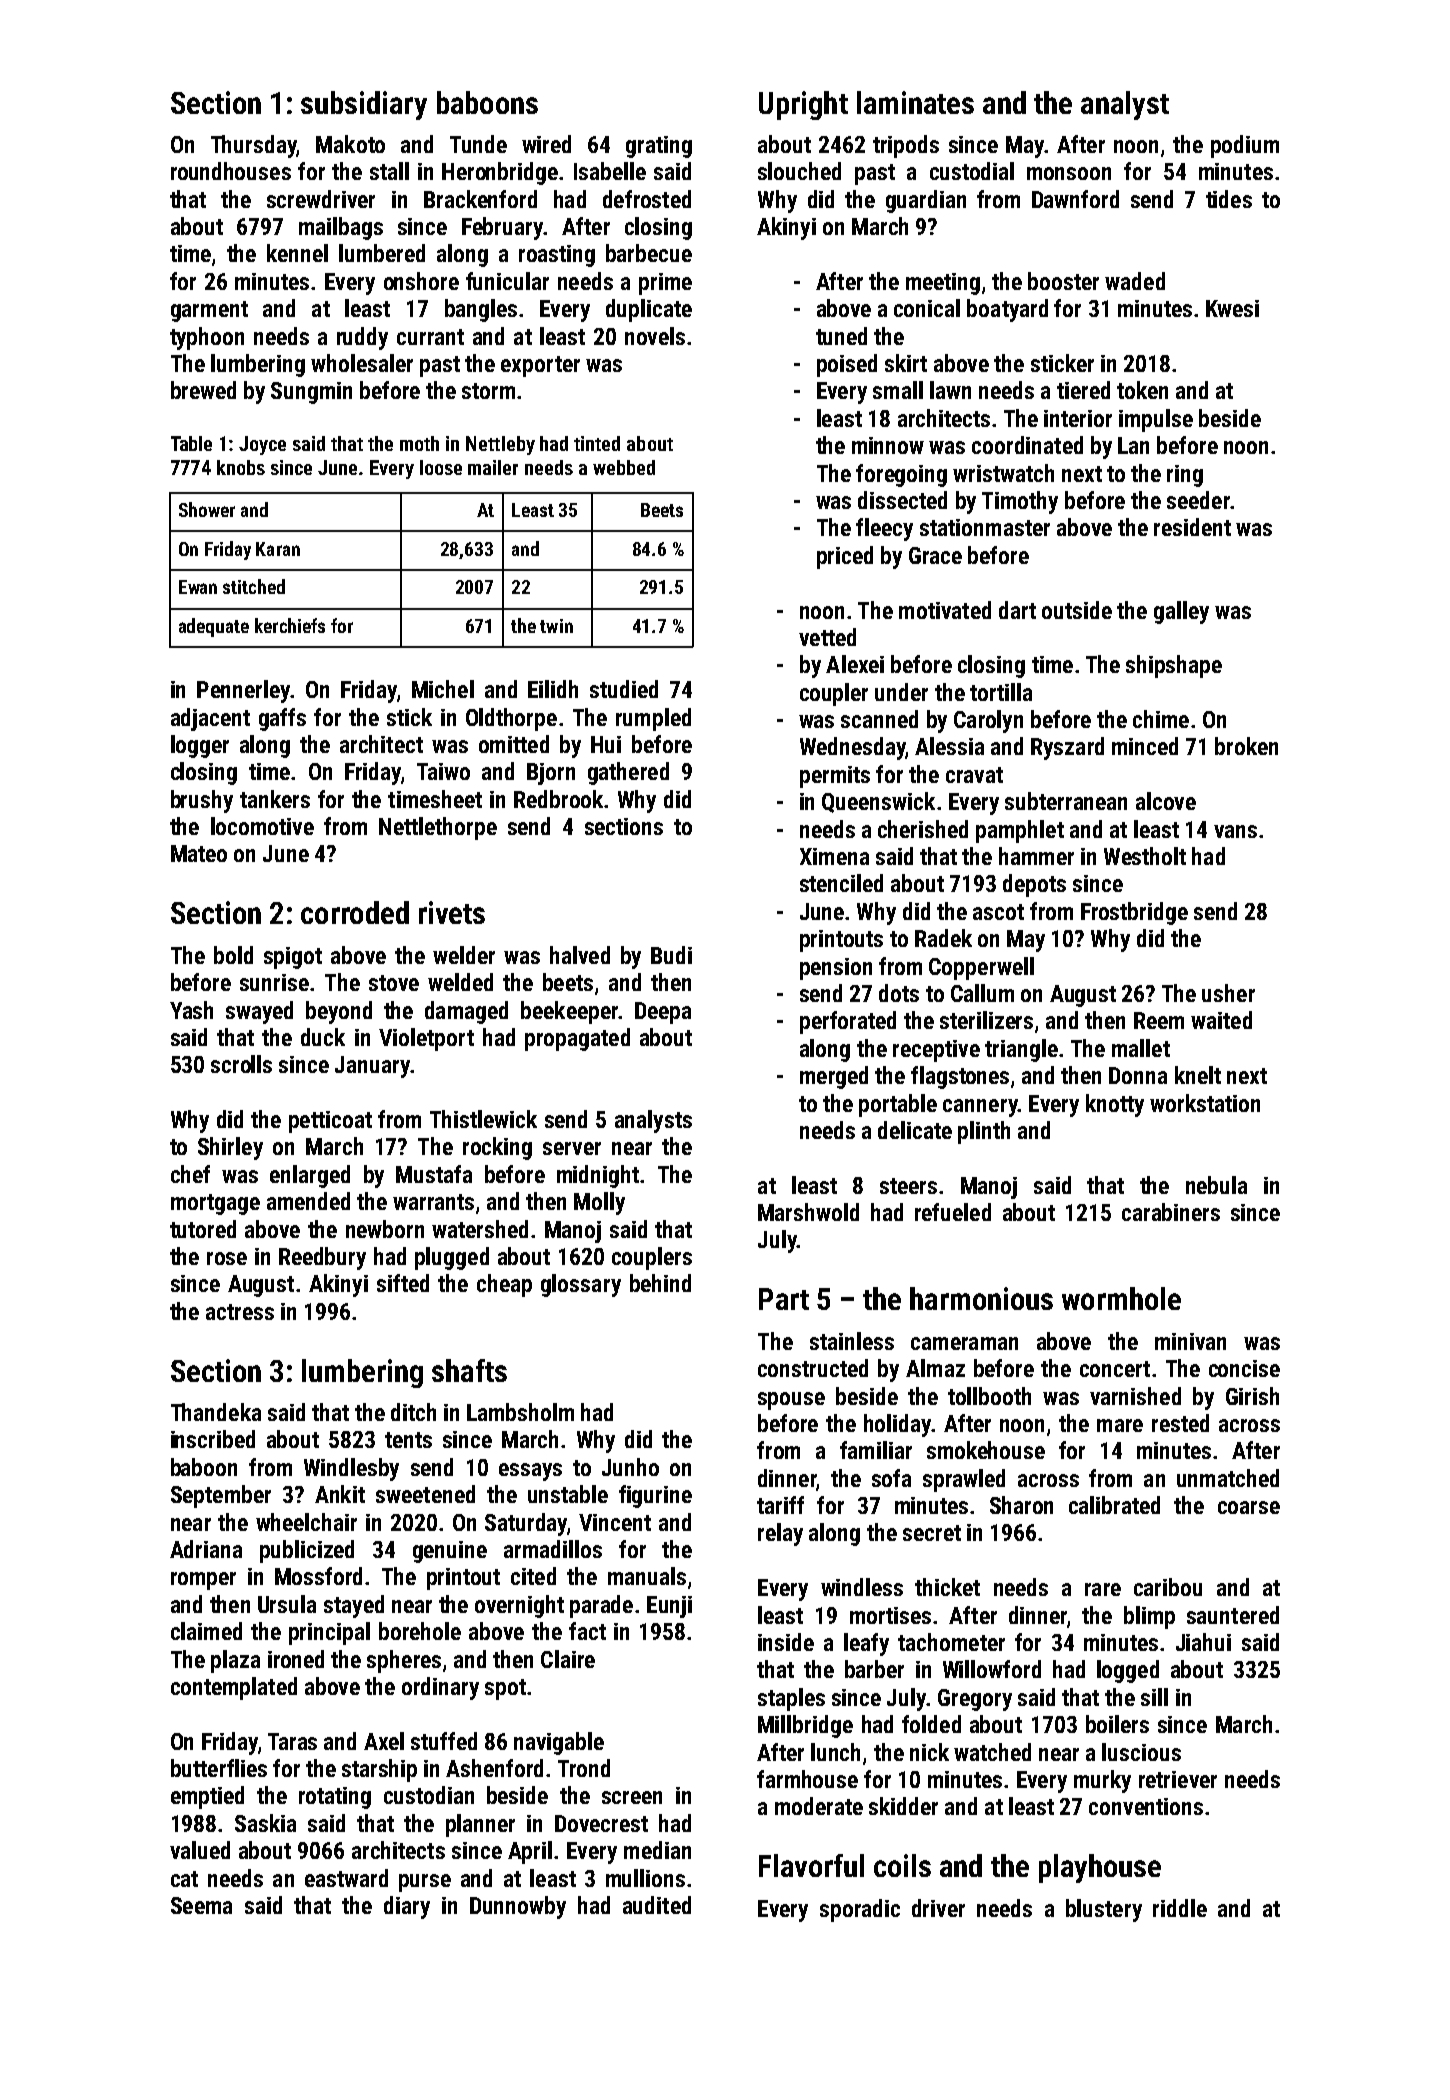  Describe the element at coordinates (632, 1797) in the screenshot. I see `screen` at that location.
